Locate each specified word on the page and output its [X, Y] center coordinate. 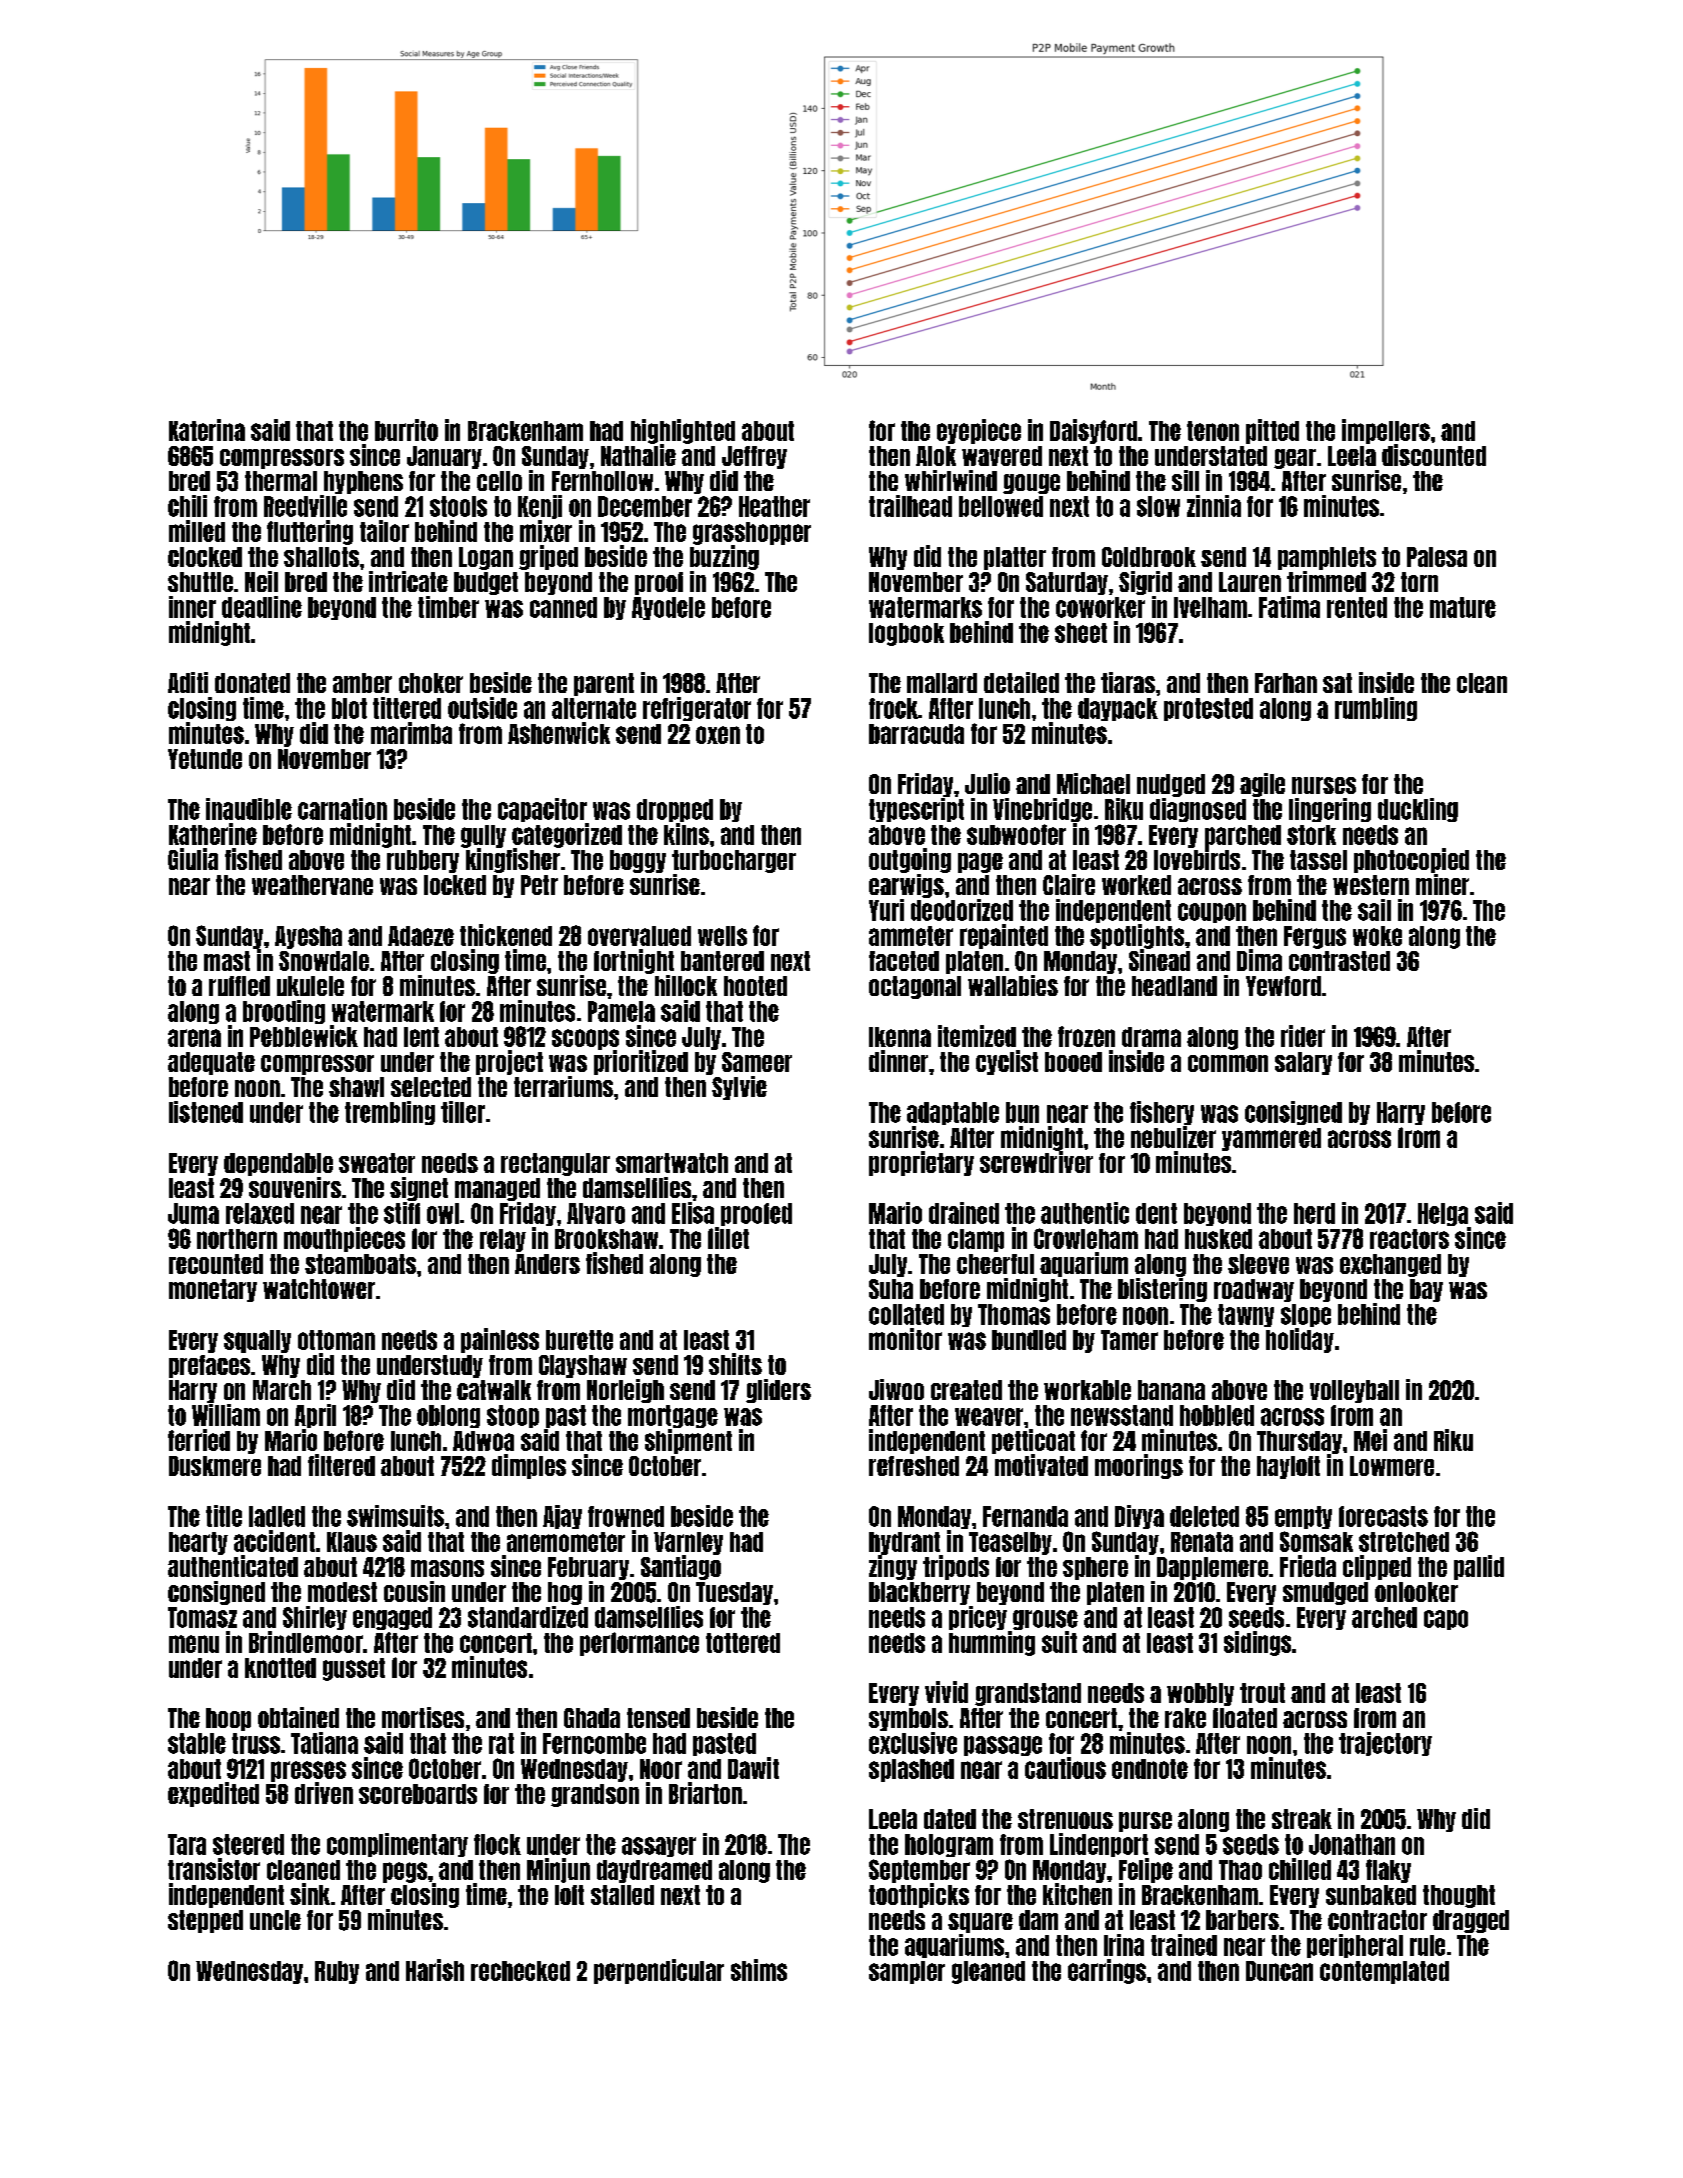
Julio [987, 783]
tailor [384, 531]
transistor [214, 1869]
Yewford [1283, 986]
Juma [193, 1213]
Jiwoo [896, 1389]
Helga [1443, 1214]
